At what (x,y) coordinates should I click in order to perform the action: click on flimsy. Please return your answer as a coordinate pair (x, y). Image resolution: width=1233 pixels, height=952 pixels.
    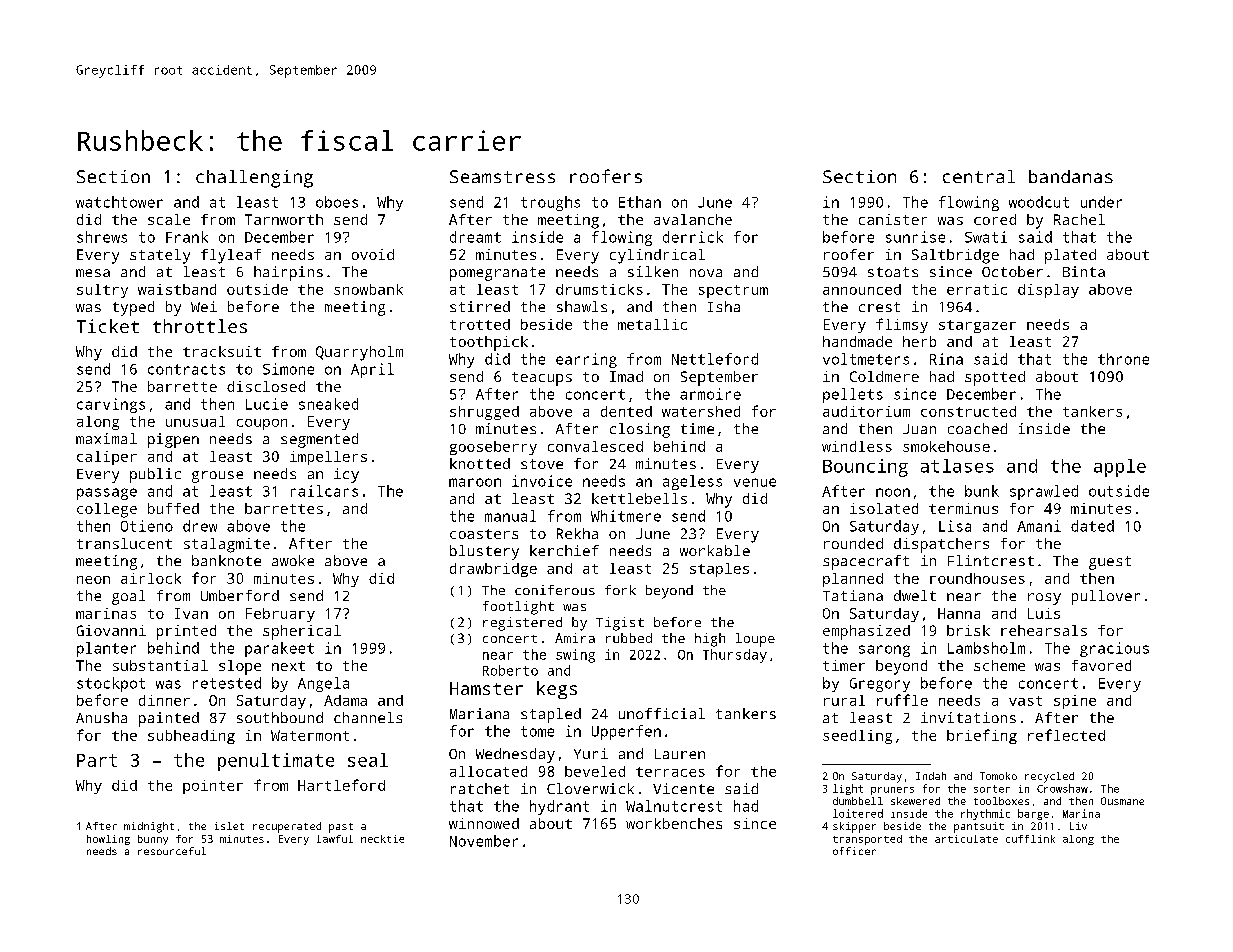
    Looking at the image, I should click on (902, 325).
